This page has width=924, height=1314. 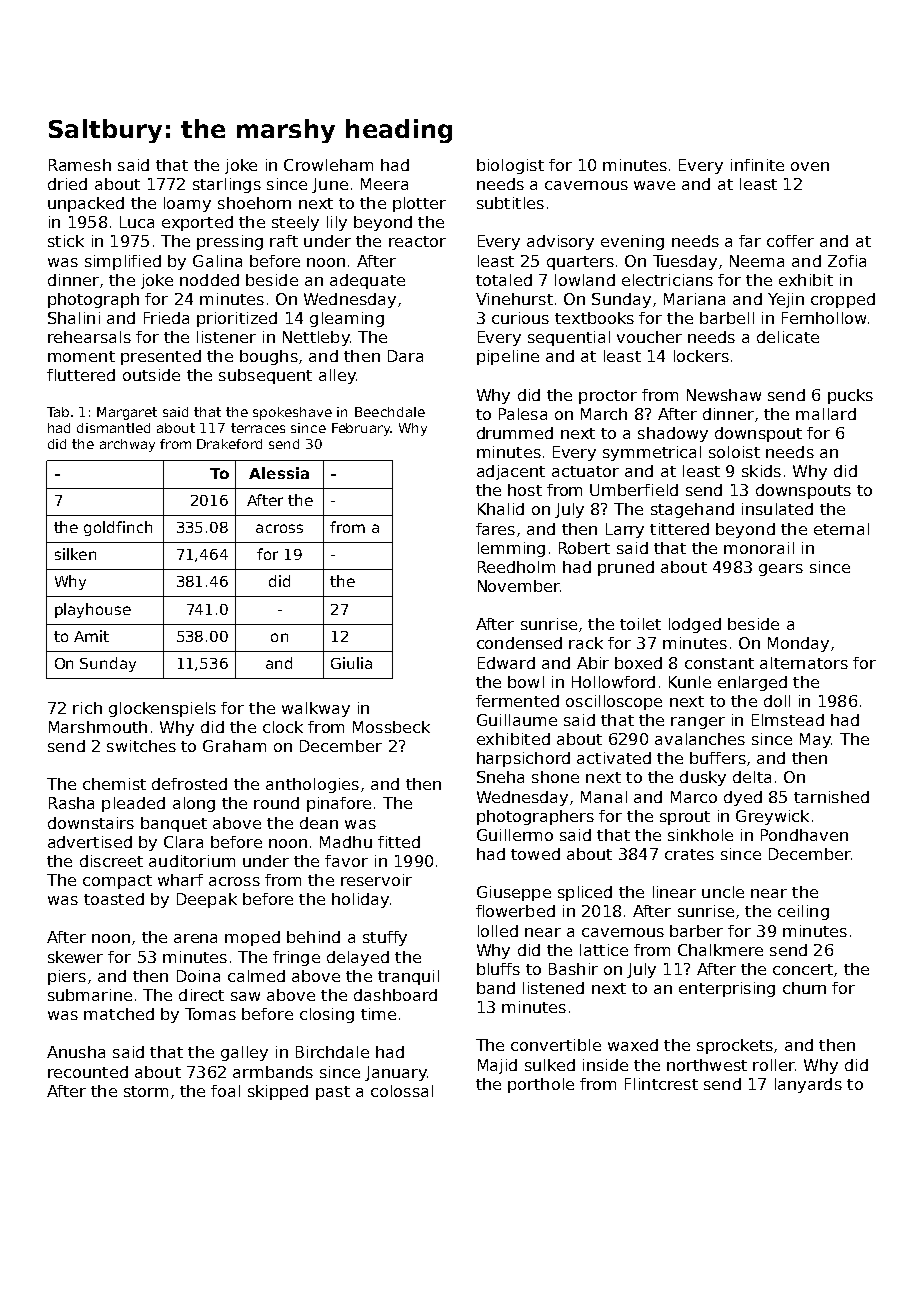 I want to click on archway, so click(x=127, y=445).
